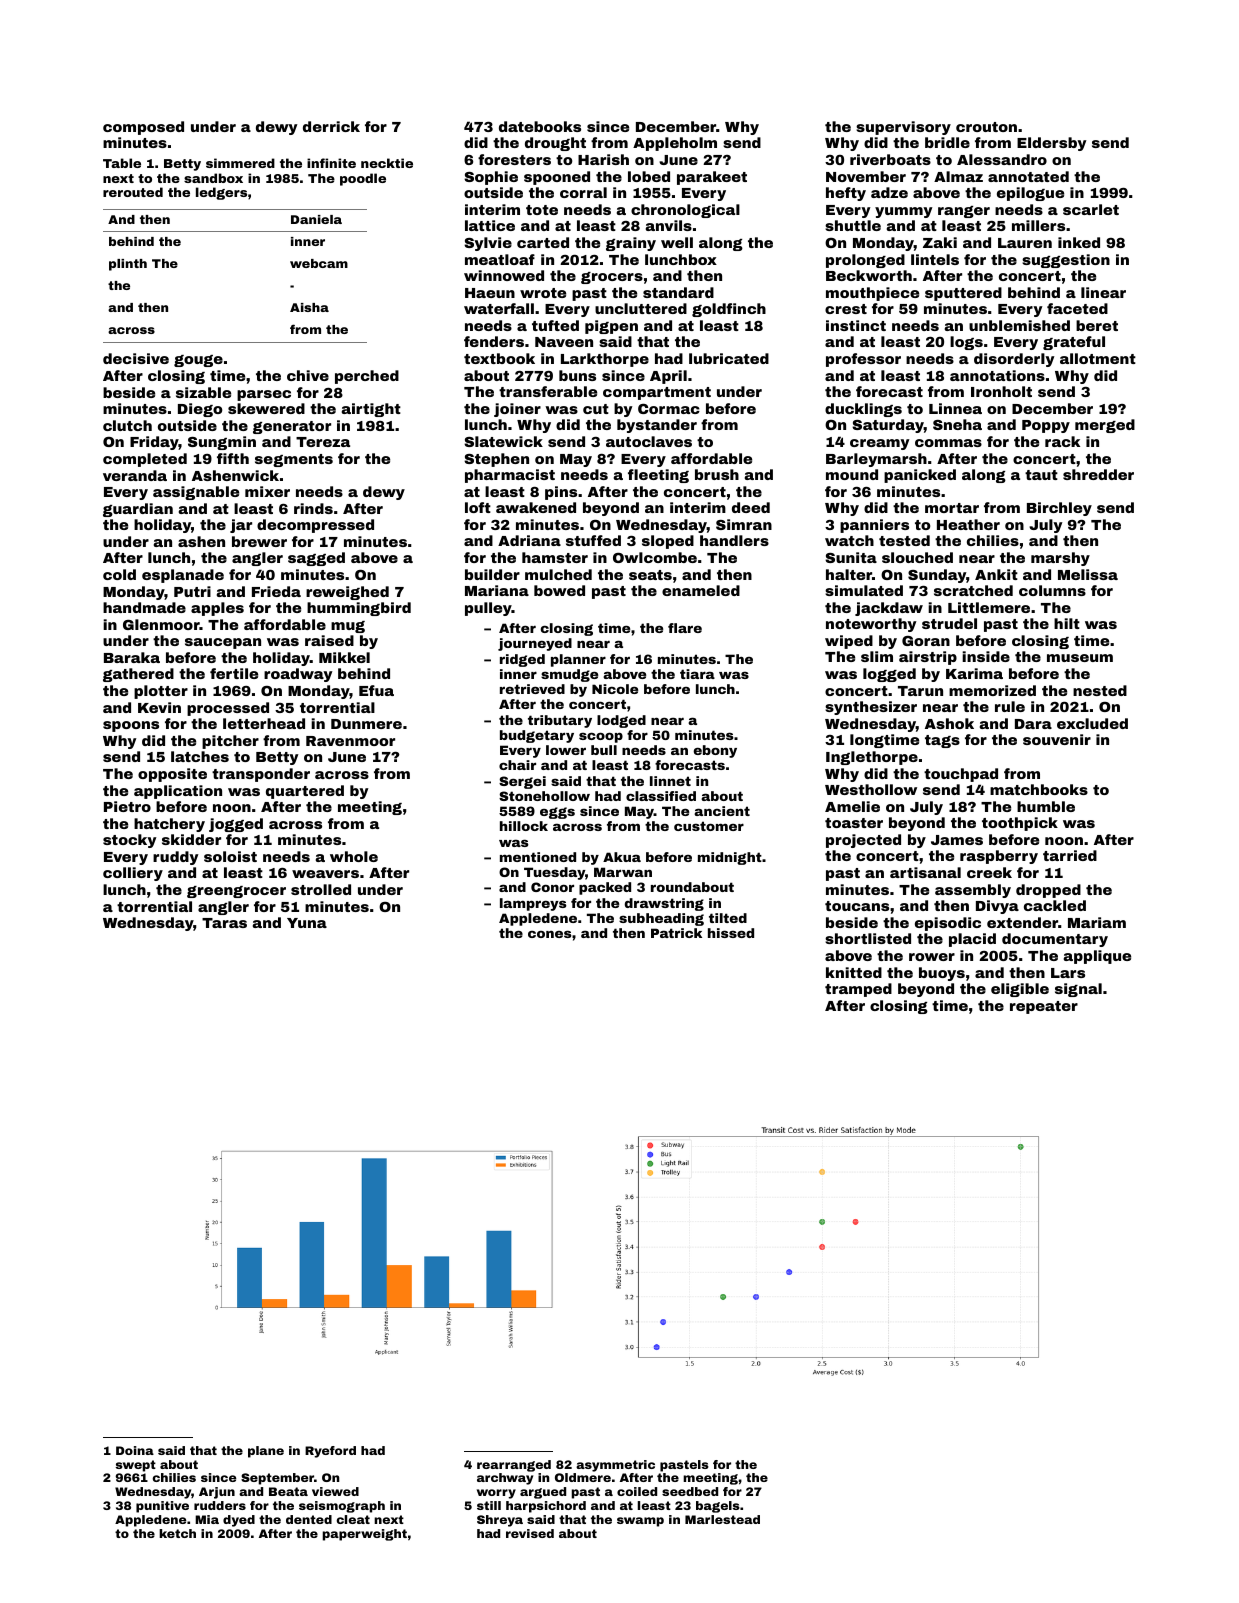  Describe the element at coordinates (871, 708) in the document. I see `synthesizer` at that location.
